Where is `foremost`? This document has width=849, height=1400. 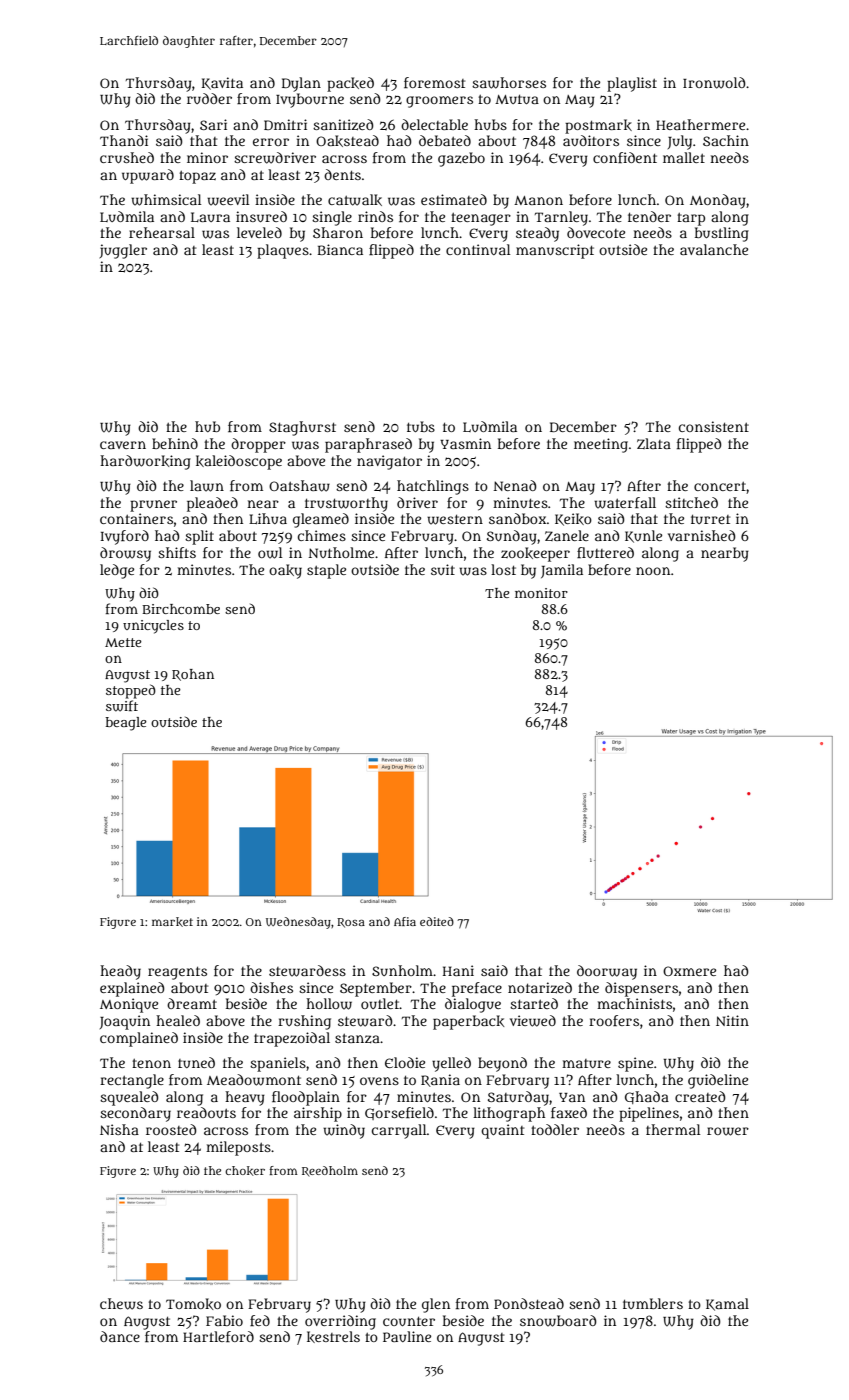 foremost is located at coordinates (434, 82).
